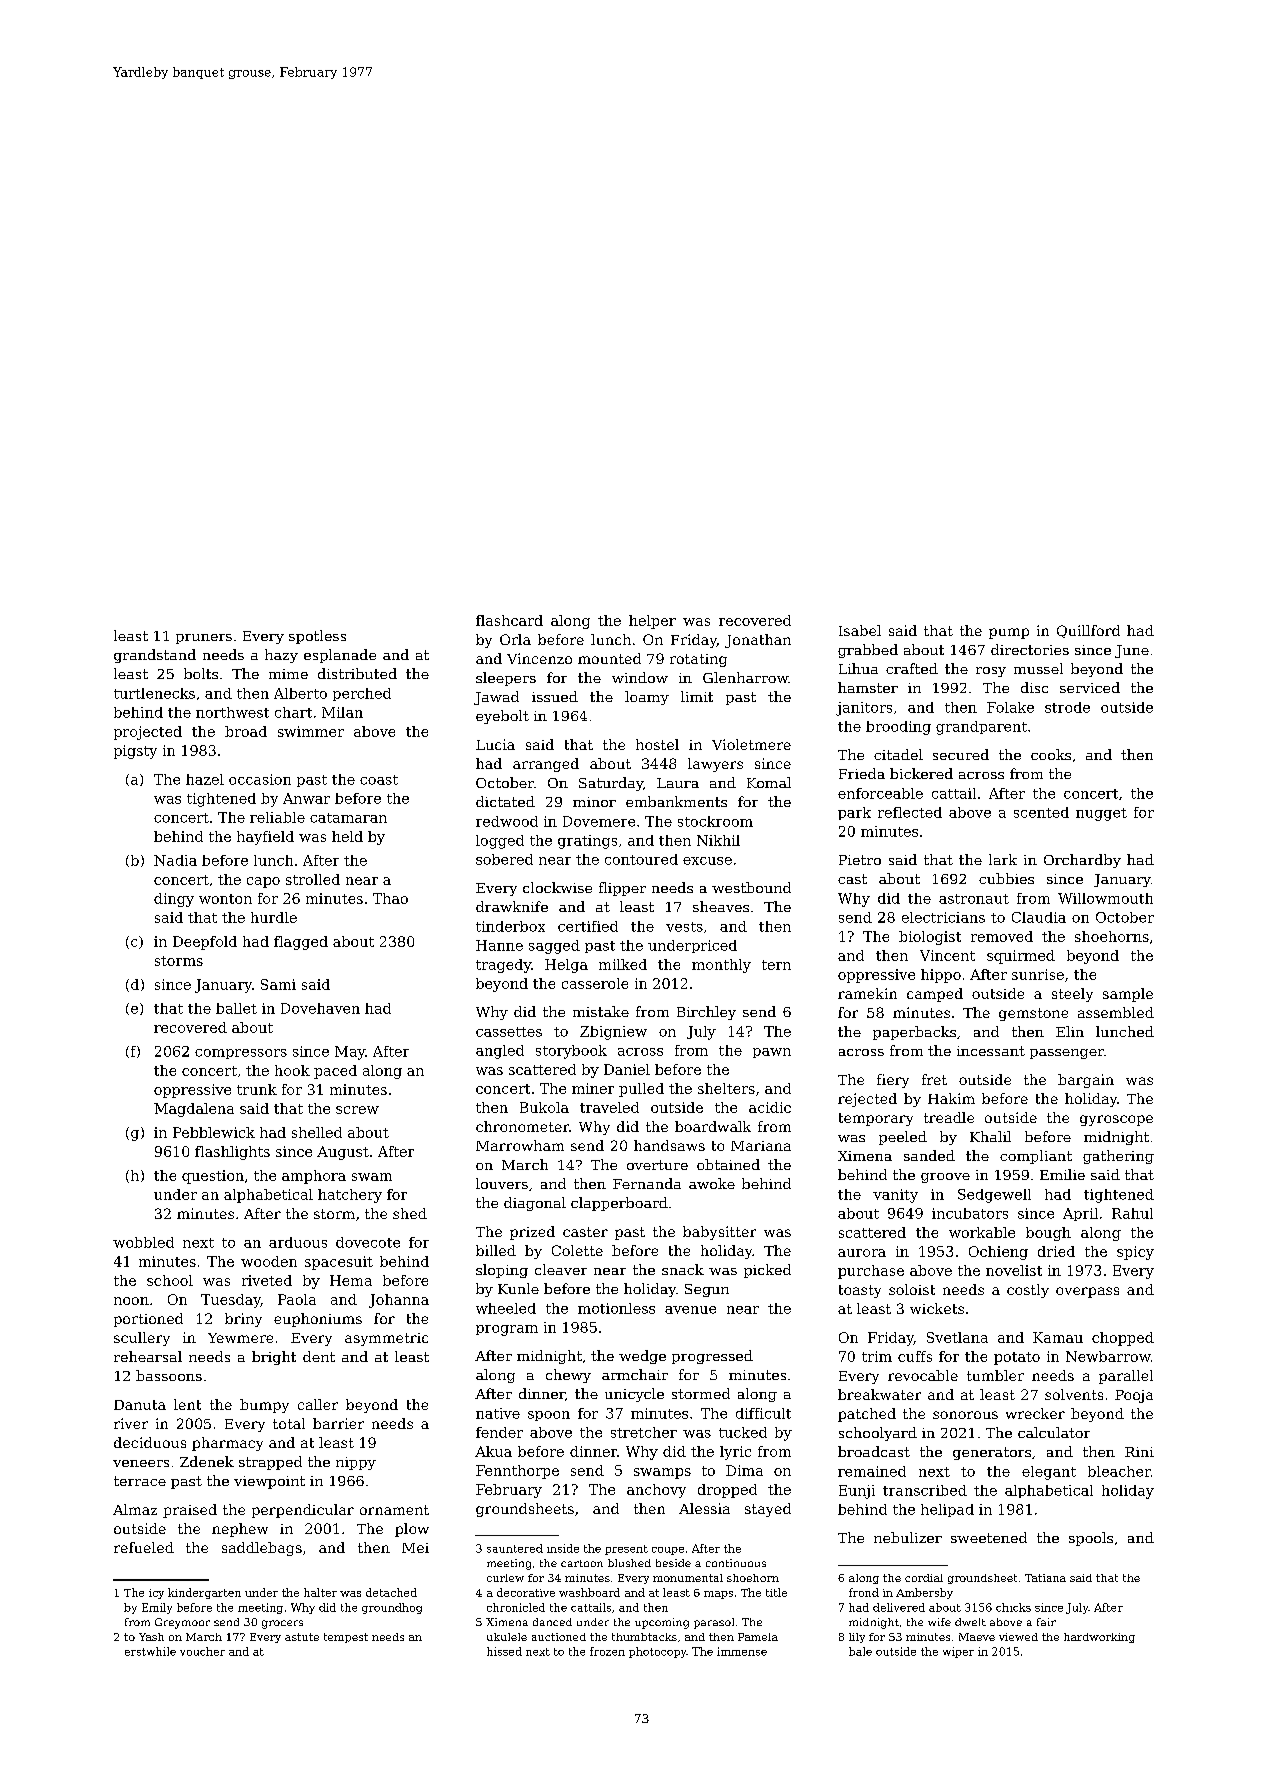  Describe the element at coordinates (1090, 687) in the image. I see `serviced` at that location.
